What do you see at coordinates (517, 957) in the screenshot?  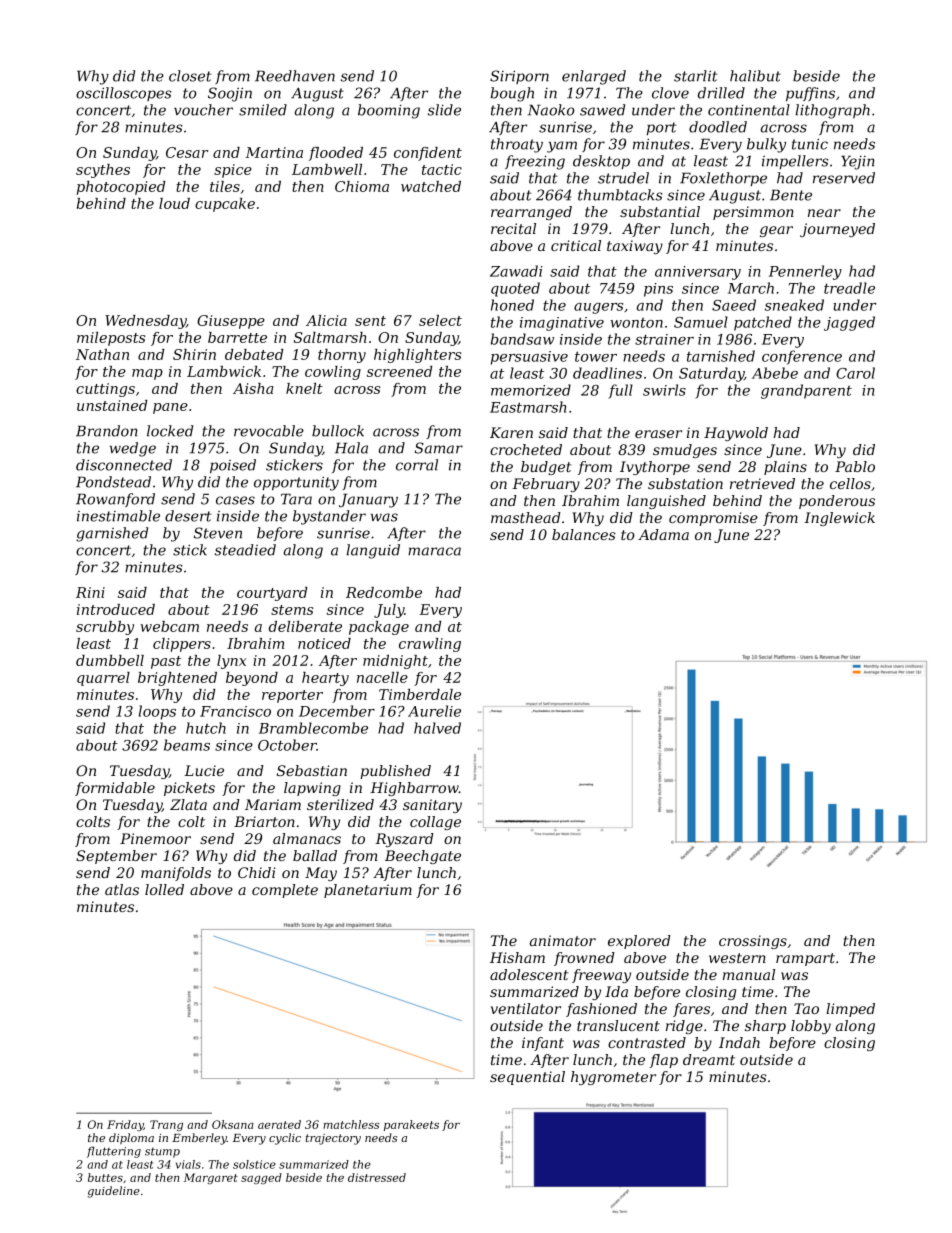 I see `Hisham` at bounding box center [517, 957].
